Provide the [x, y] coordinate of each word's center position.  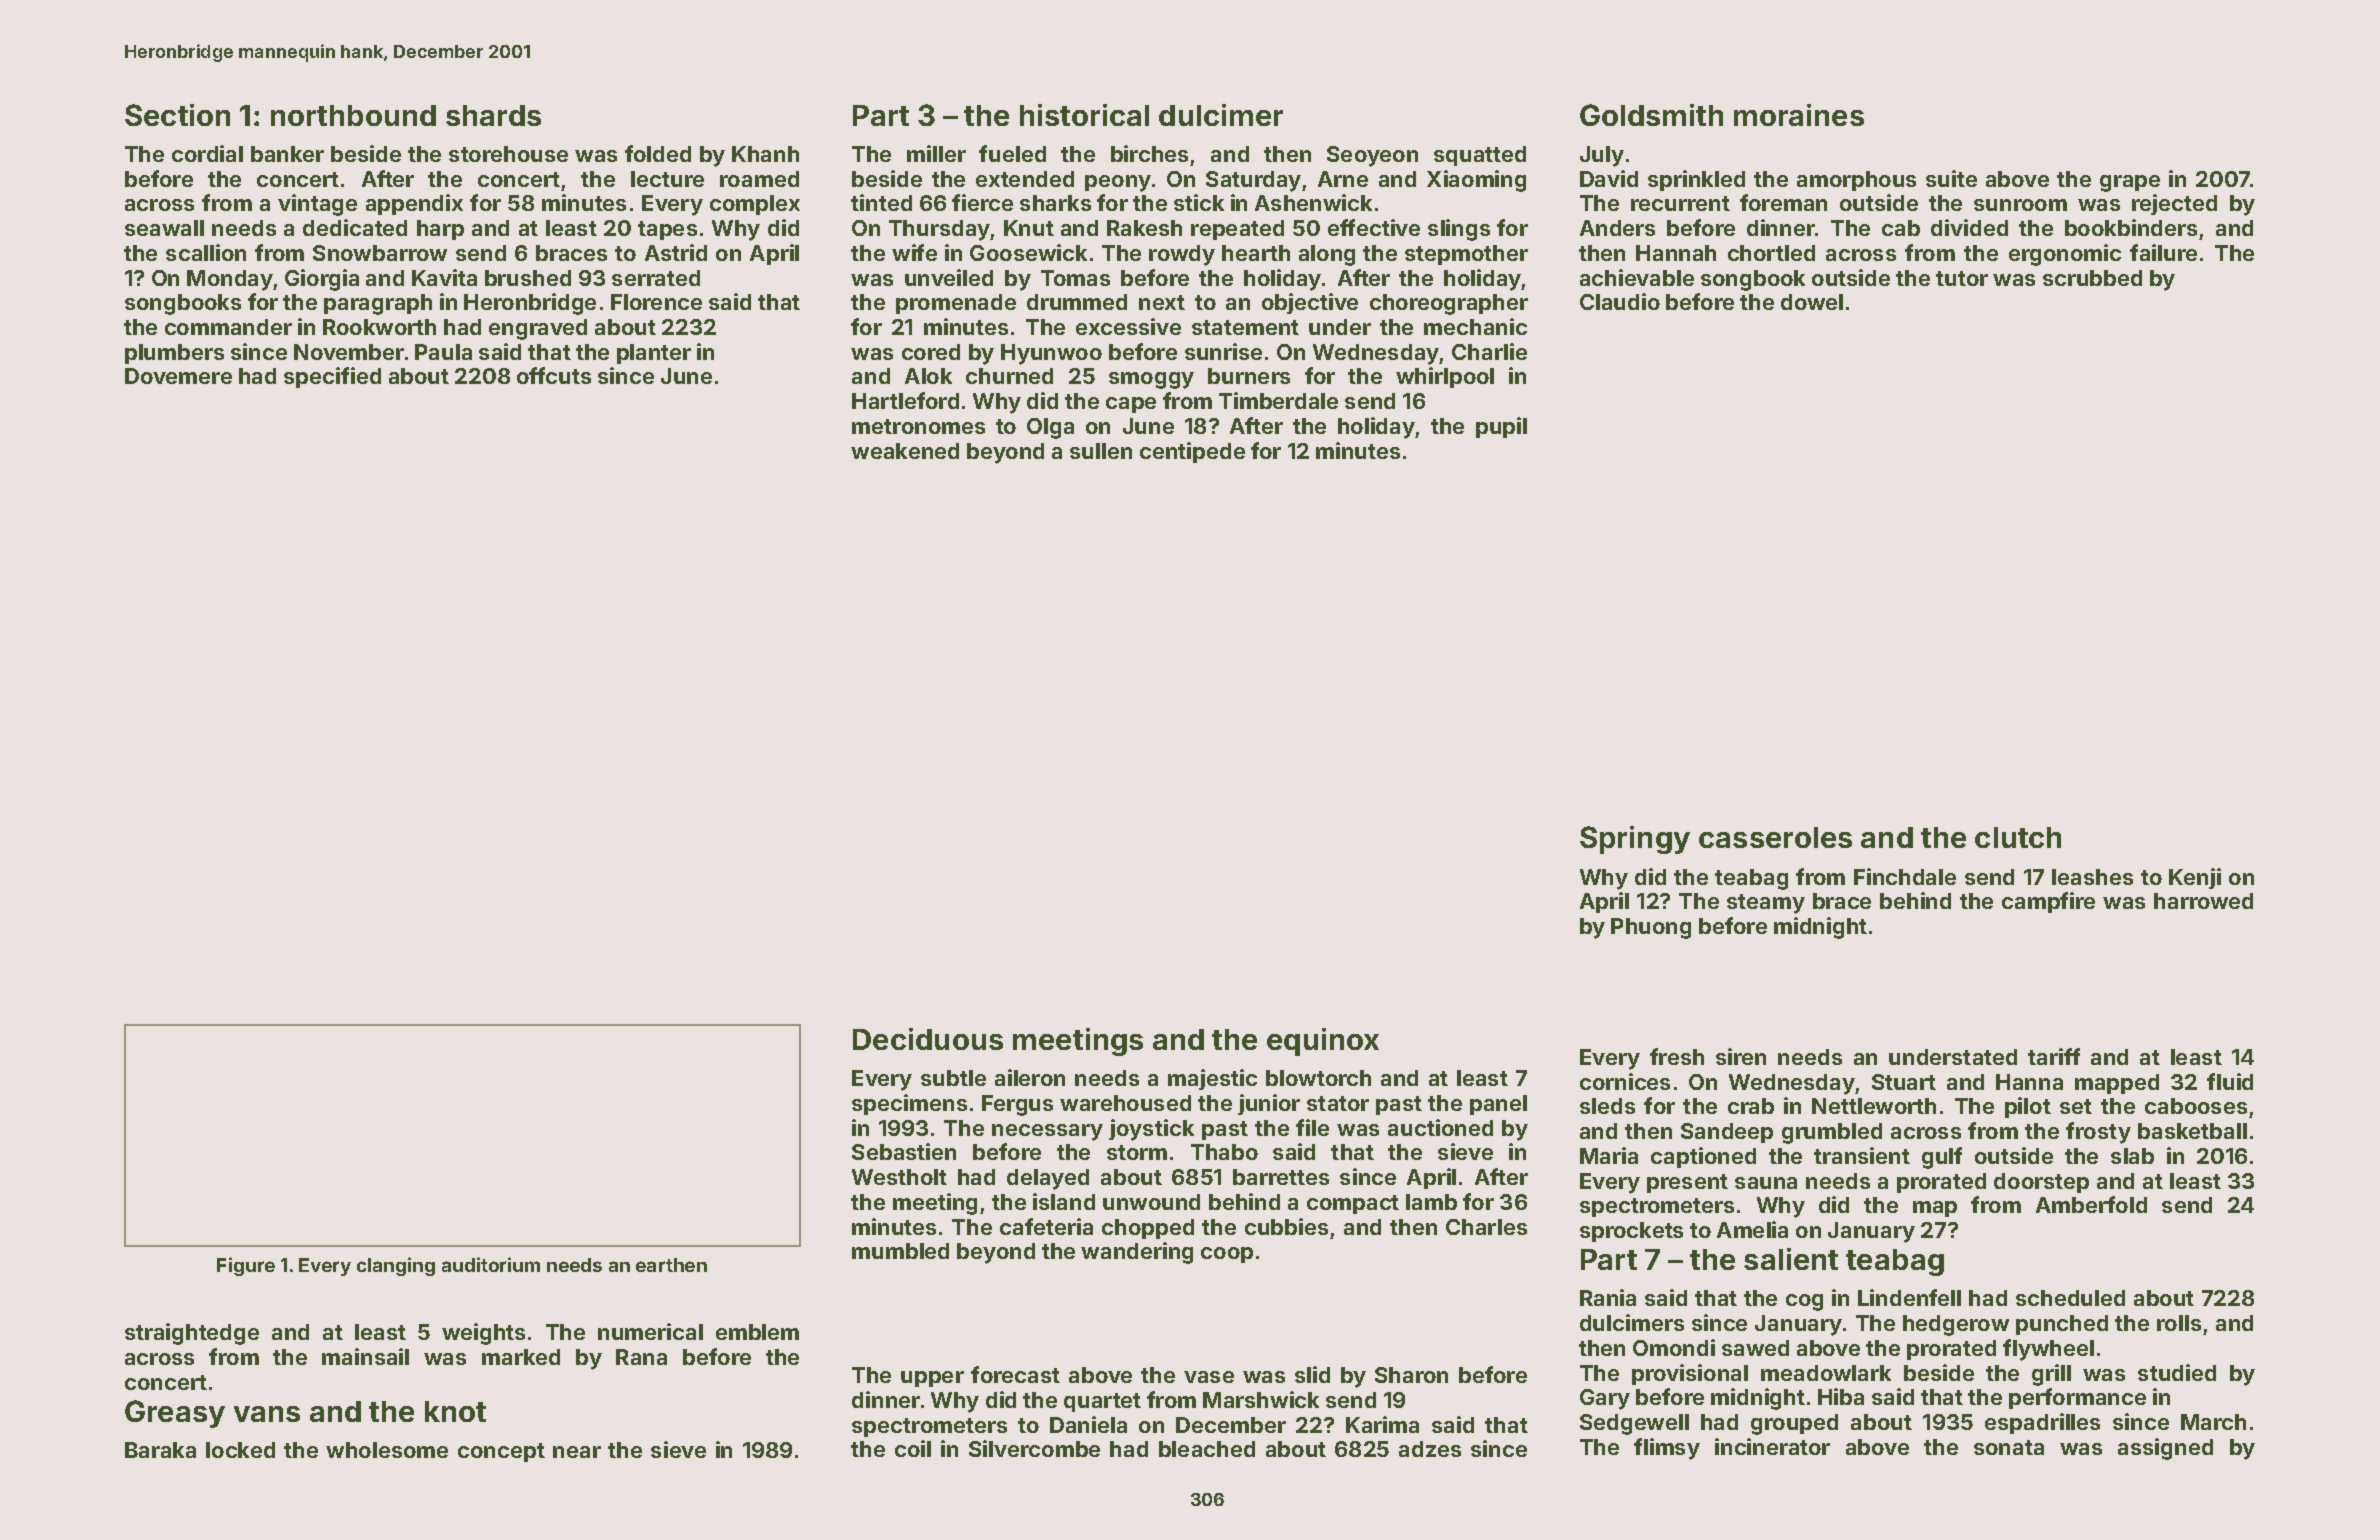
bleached [1207, 1449]
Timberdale [1278, 400]
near [577, 1452]
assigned [2165, 1449]
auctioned [1440, 1127]
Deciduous [928, 1039]
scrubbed [2092, 278]
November [349, 352]
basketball [2192, 1131]
